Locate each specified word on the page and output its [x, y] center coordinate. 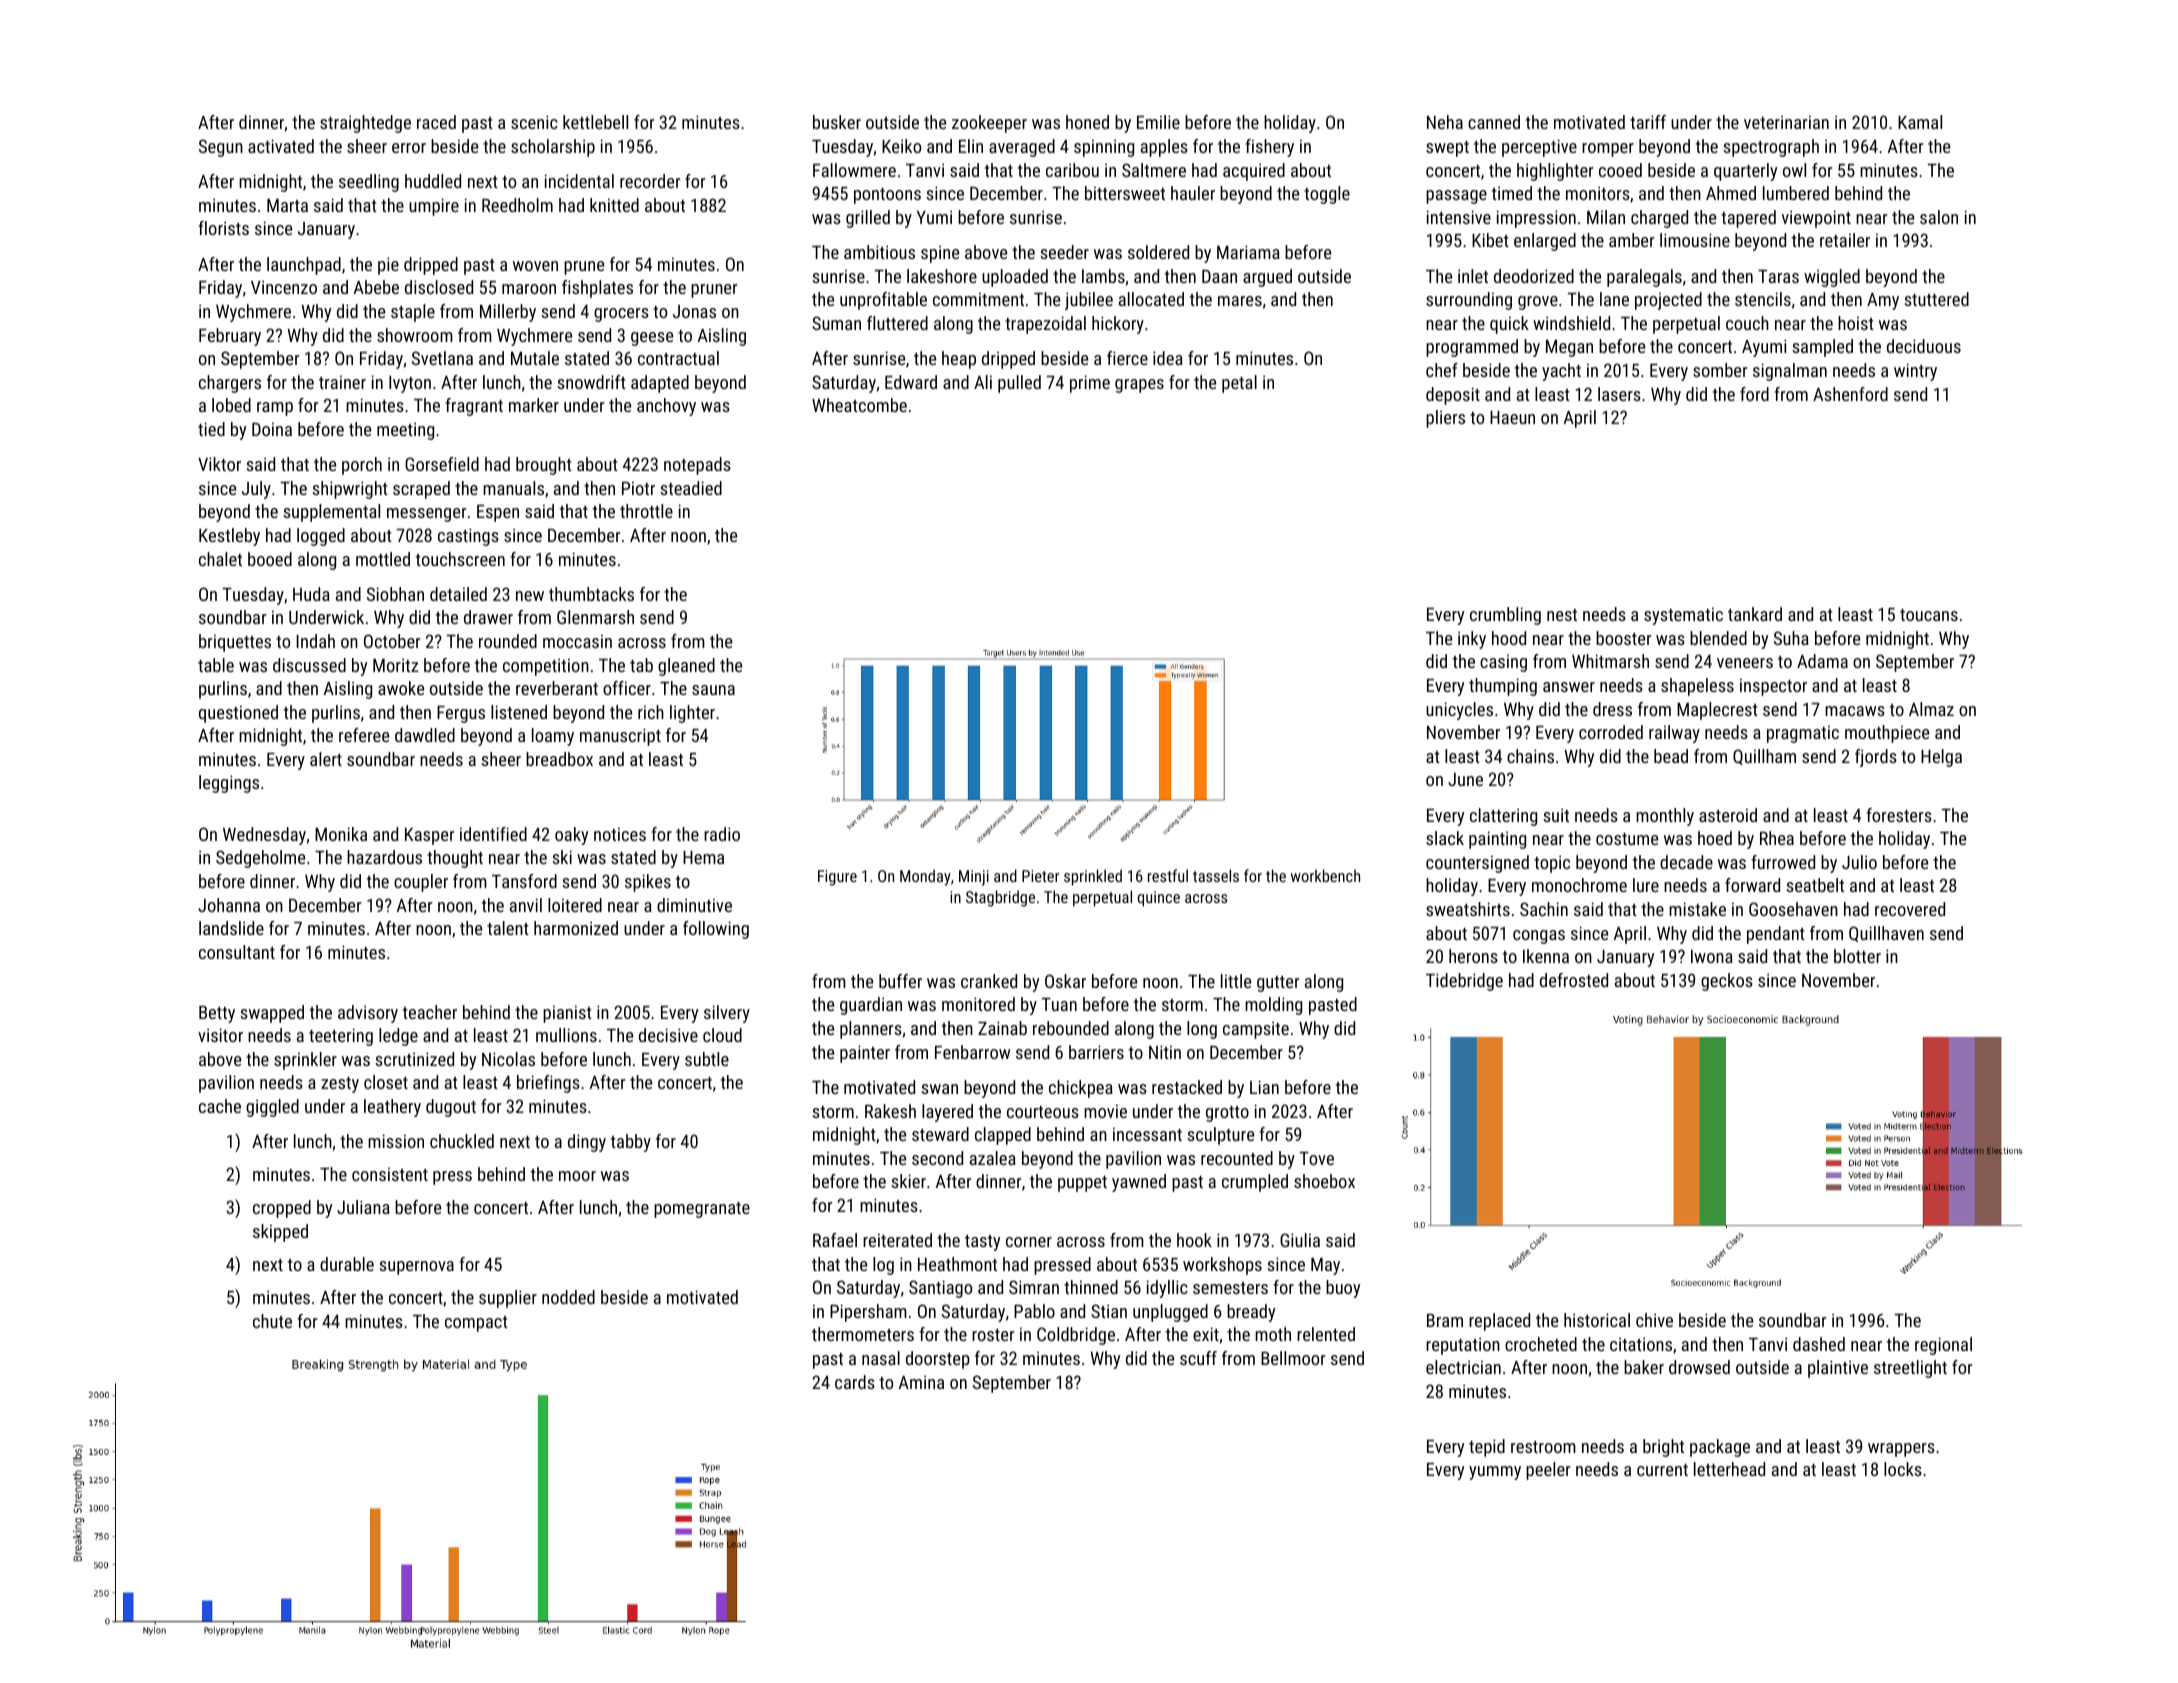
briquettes [235, 643]
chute [272, 1321]
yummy [1495, 1473]
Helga [1941, 758]
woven [535, 266]
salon [1939, 217]
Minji [974, 878]
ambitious [879, 252]
